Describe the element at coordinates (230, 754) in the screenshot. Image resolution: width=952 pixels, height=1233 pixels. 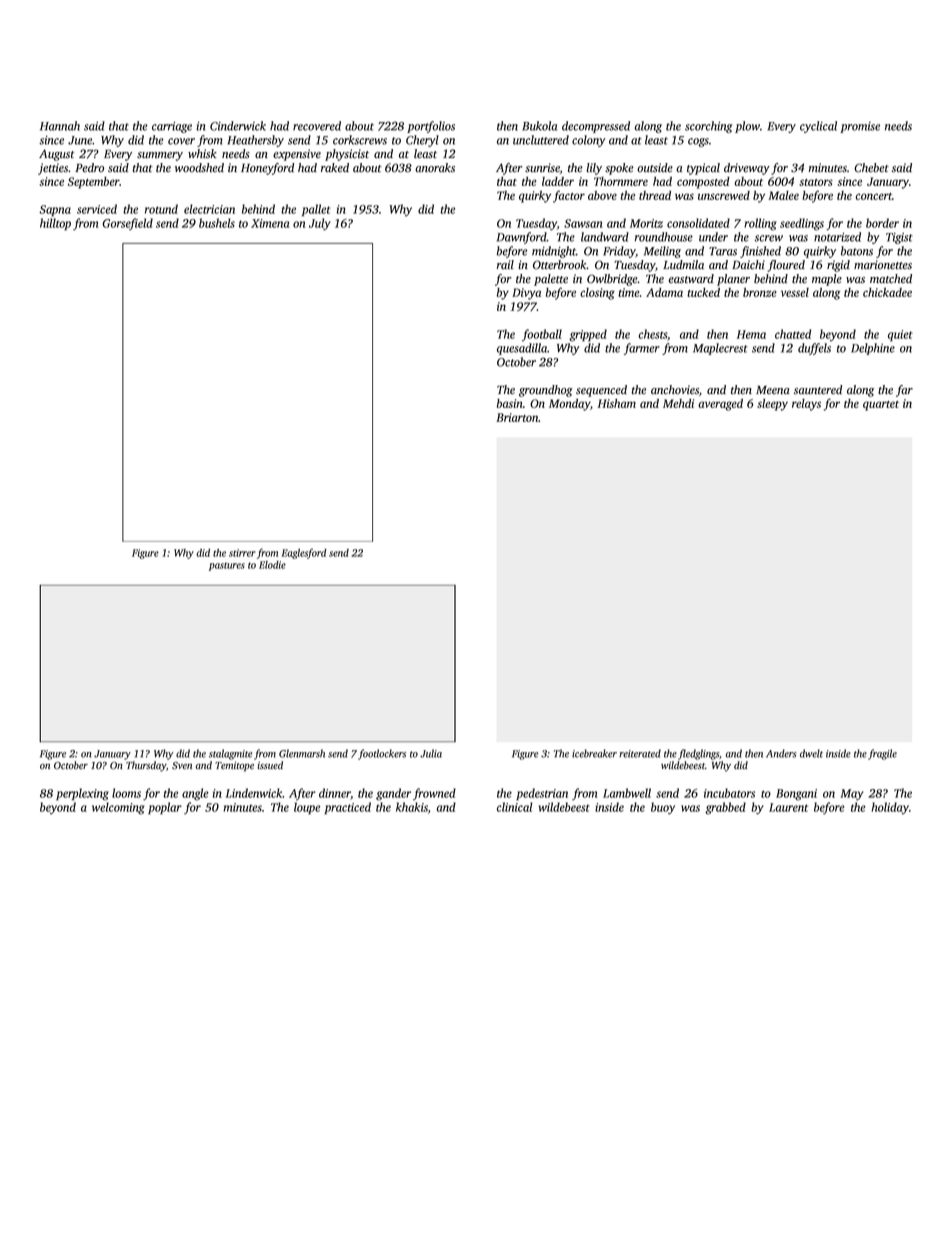
I see `stalagmite` at that location.
